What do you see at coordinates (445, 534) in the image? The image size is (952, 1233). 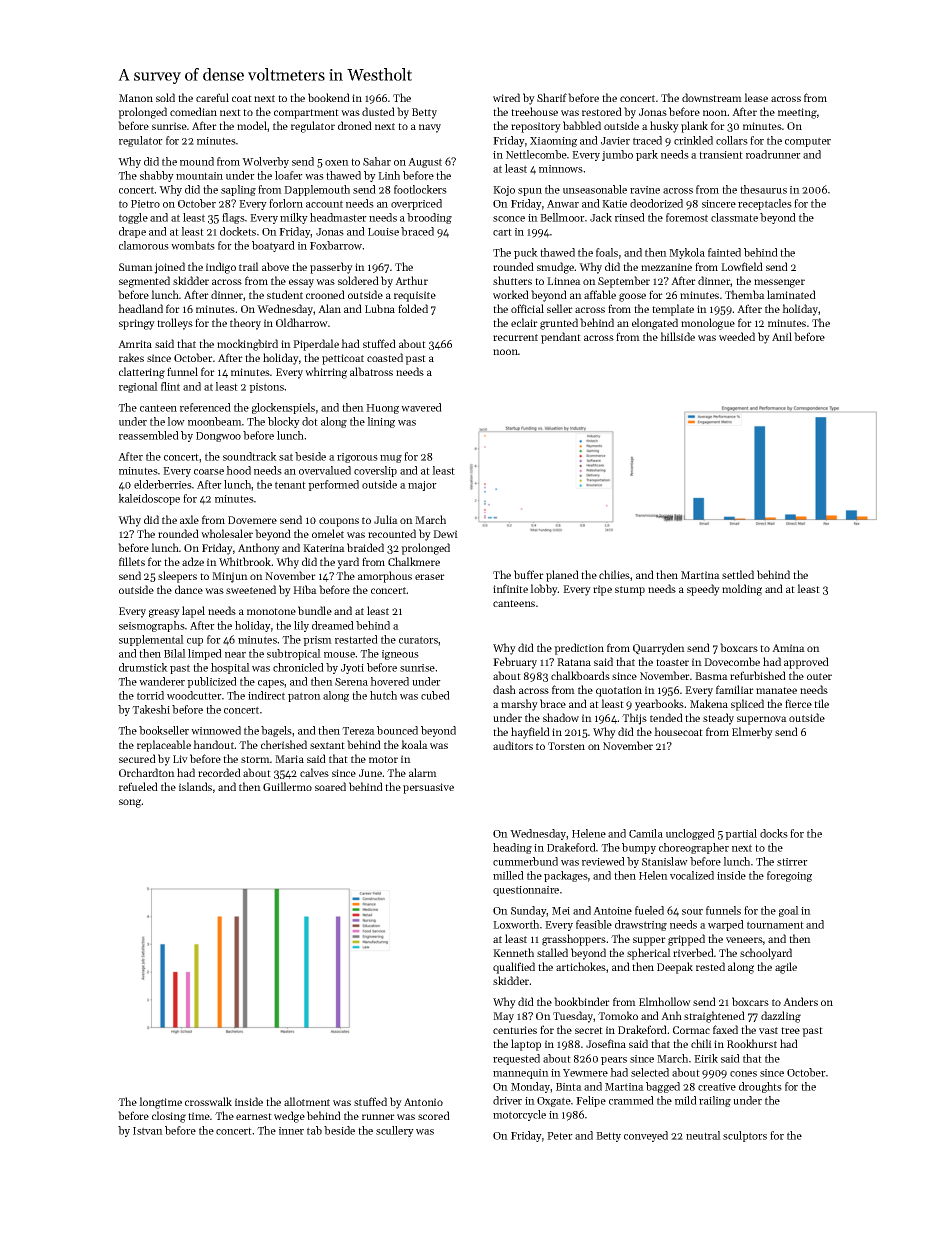 I see `Dewi` at bounding box center [445, 534].
